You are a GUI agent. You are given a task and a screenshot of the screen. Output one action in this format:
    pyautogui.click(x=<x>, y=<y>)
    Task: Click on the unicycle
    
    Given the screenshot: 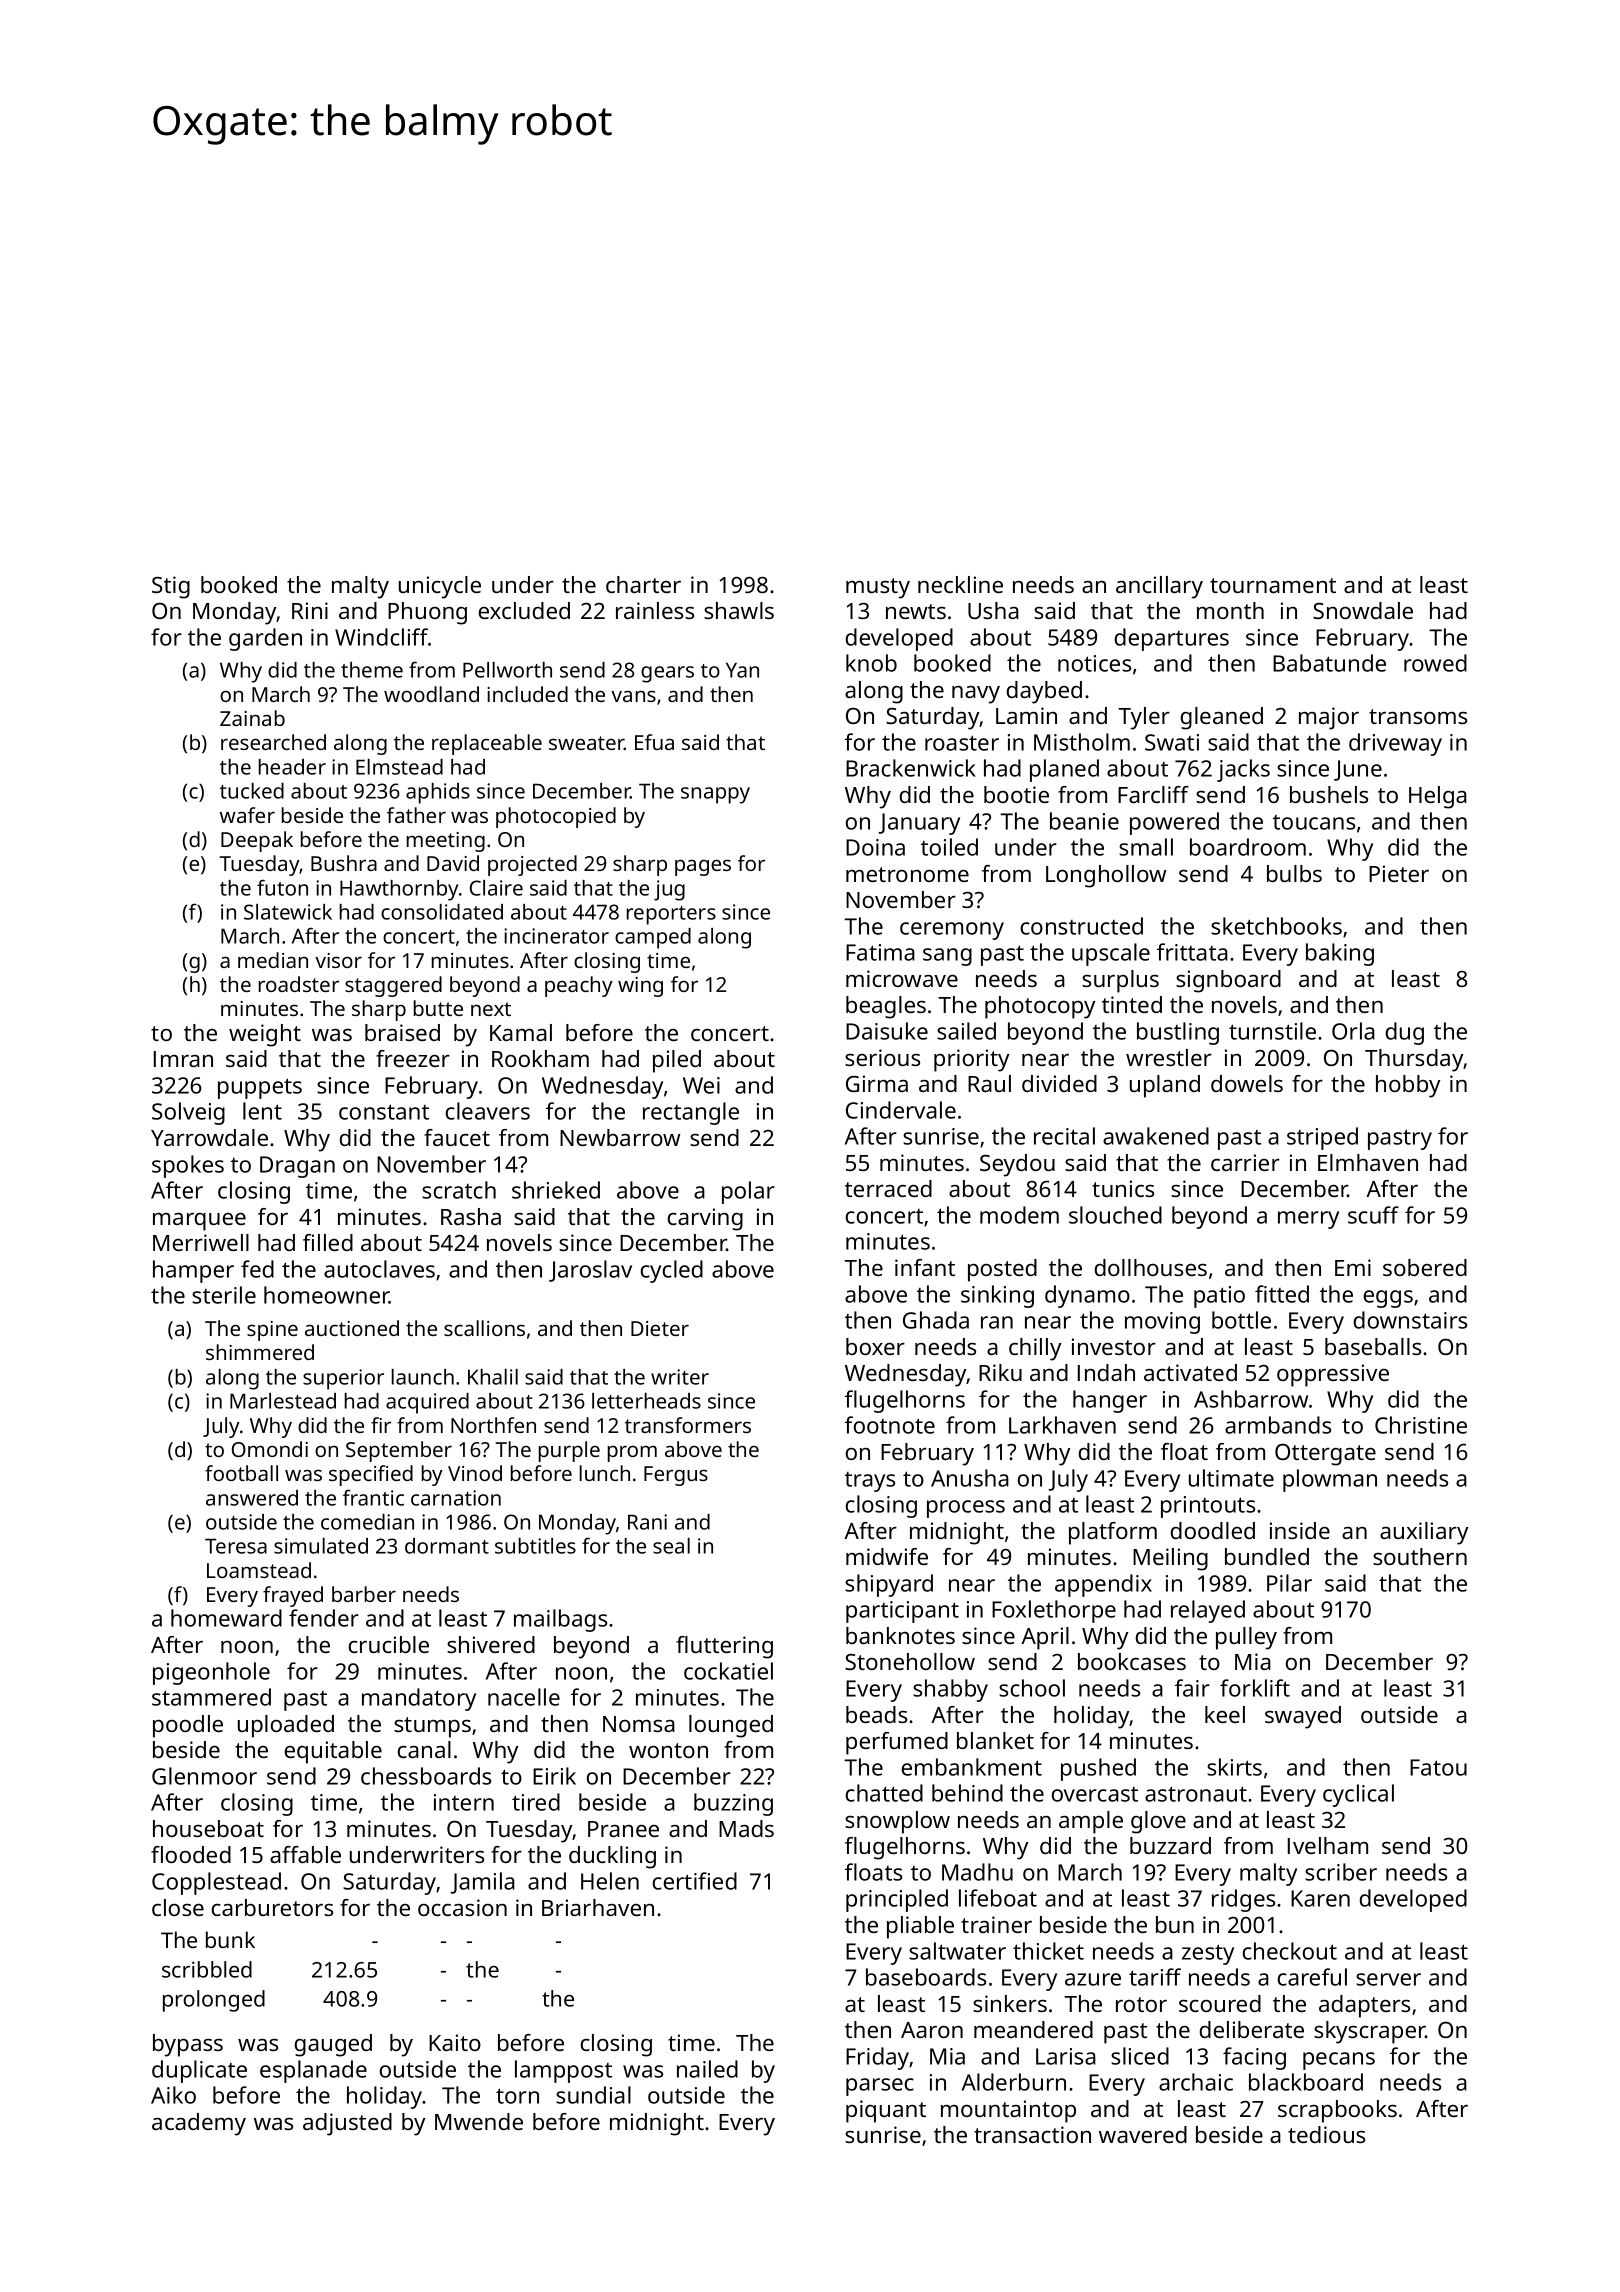 What is the action you would take?
    pyautogui.click(x=440, y=587)
